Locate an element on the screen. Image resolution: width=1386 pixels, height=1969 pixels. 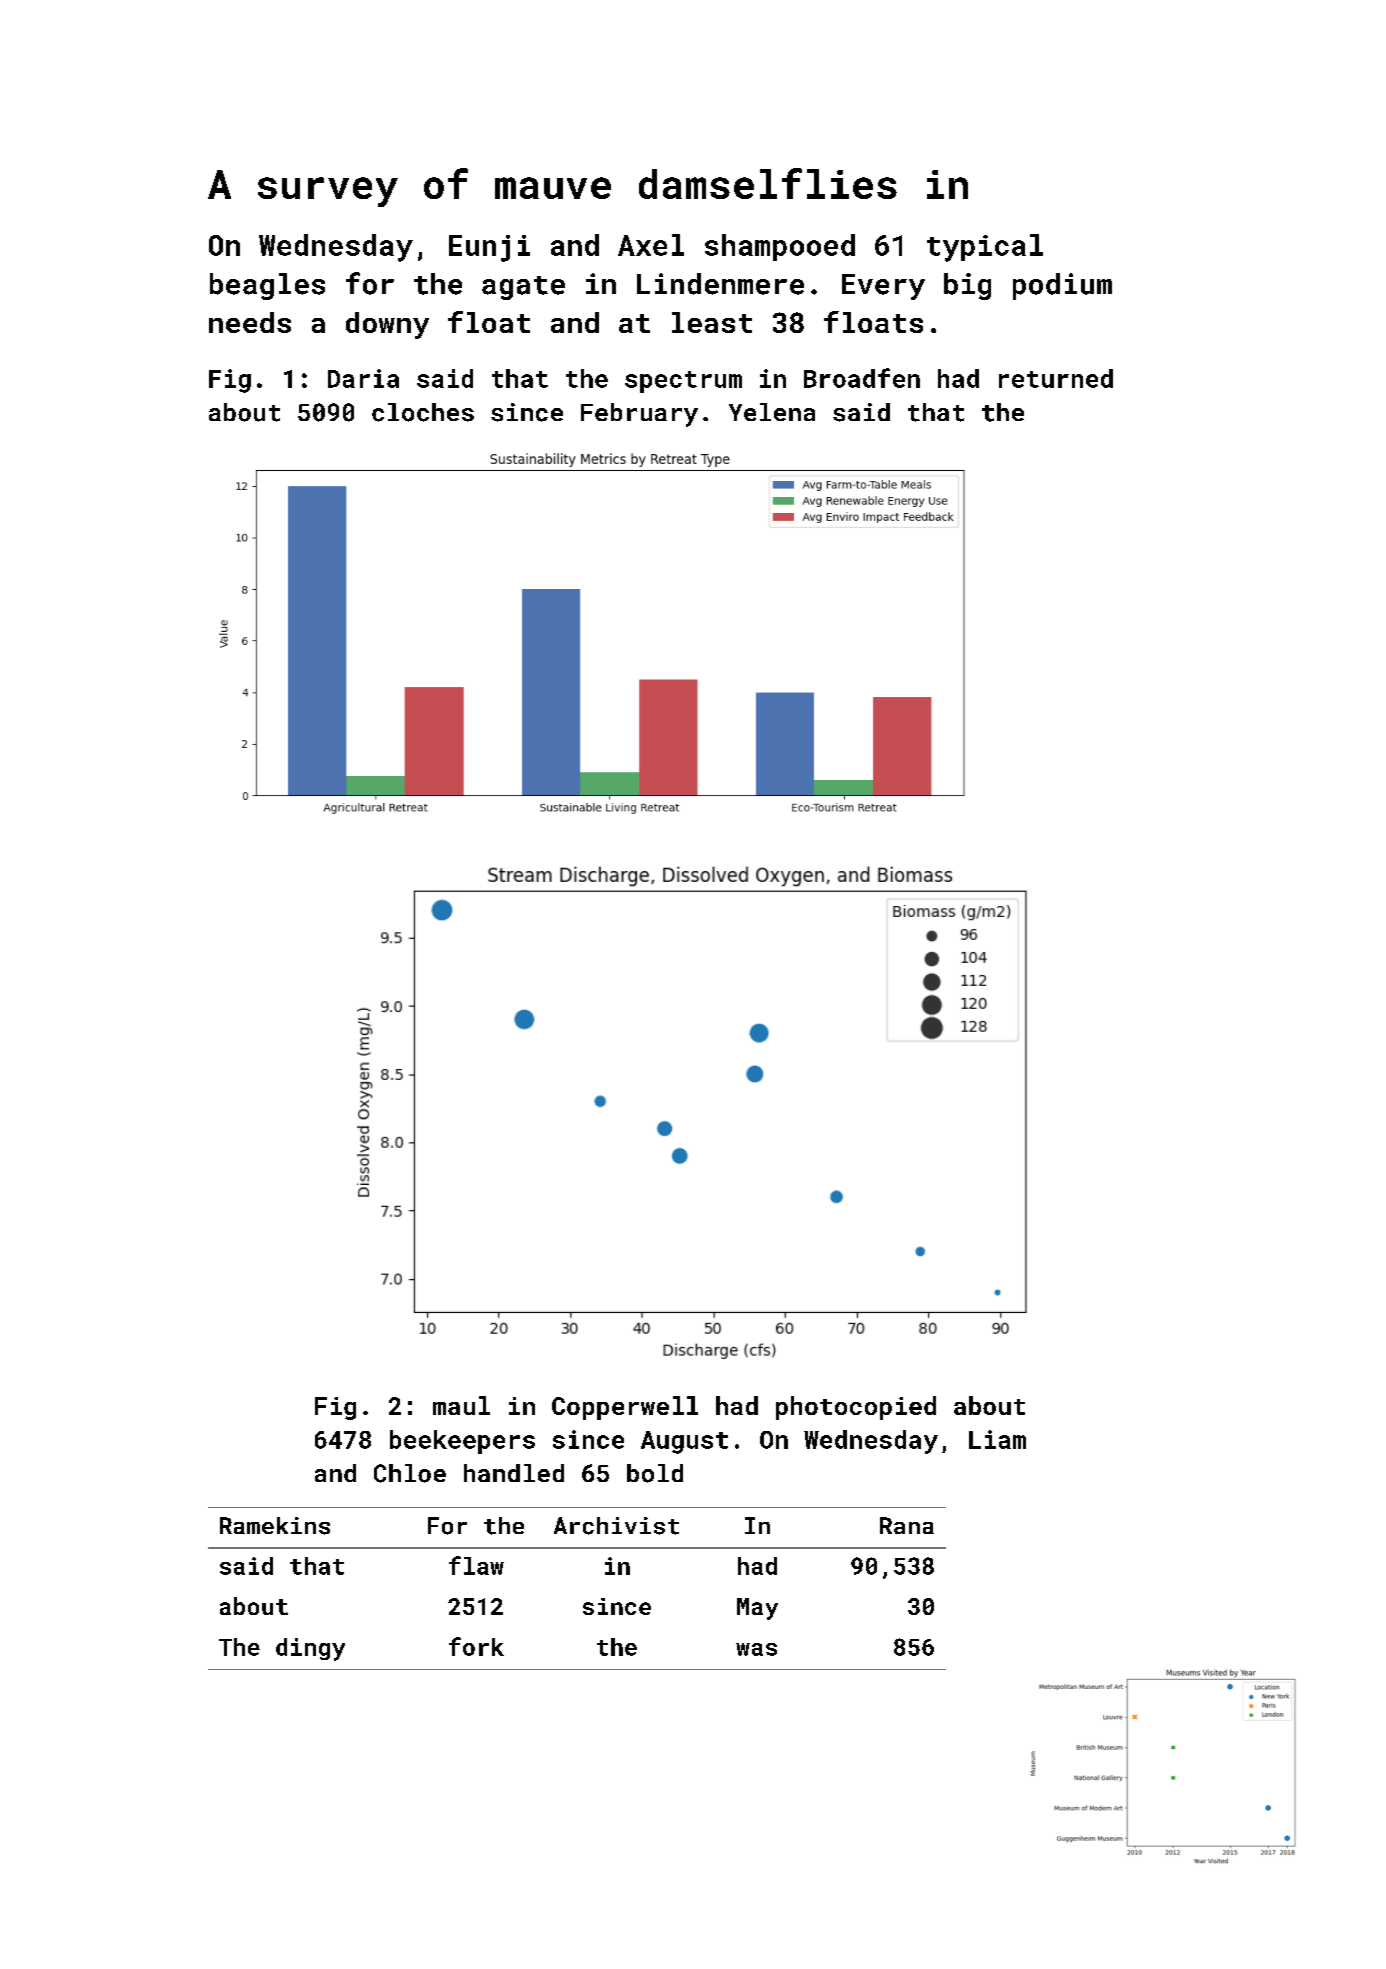
spectrum is located at coordinates (683, 382).
